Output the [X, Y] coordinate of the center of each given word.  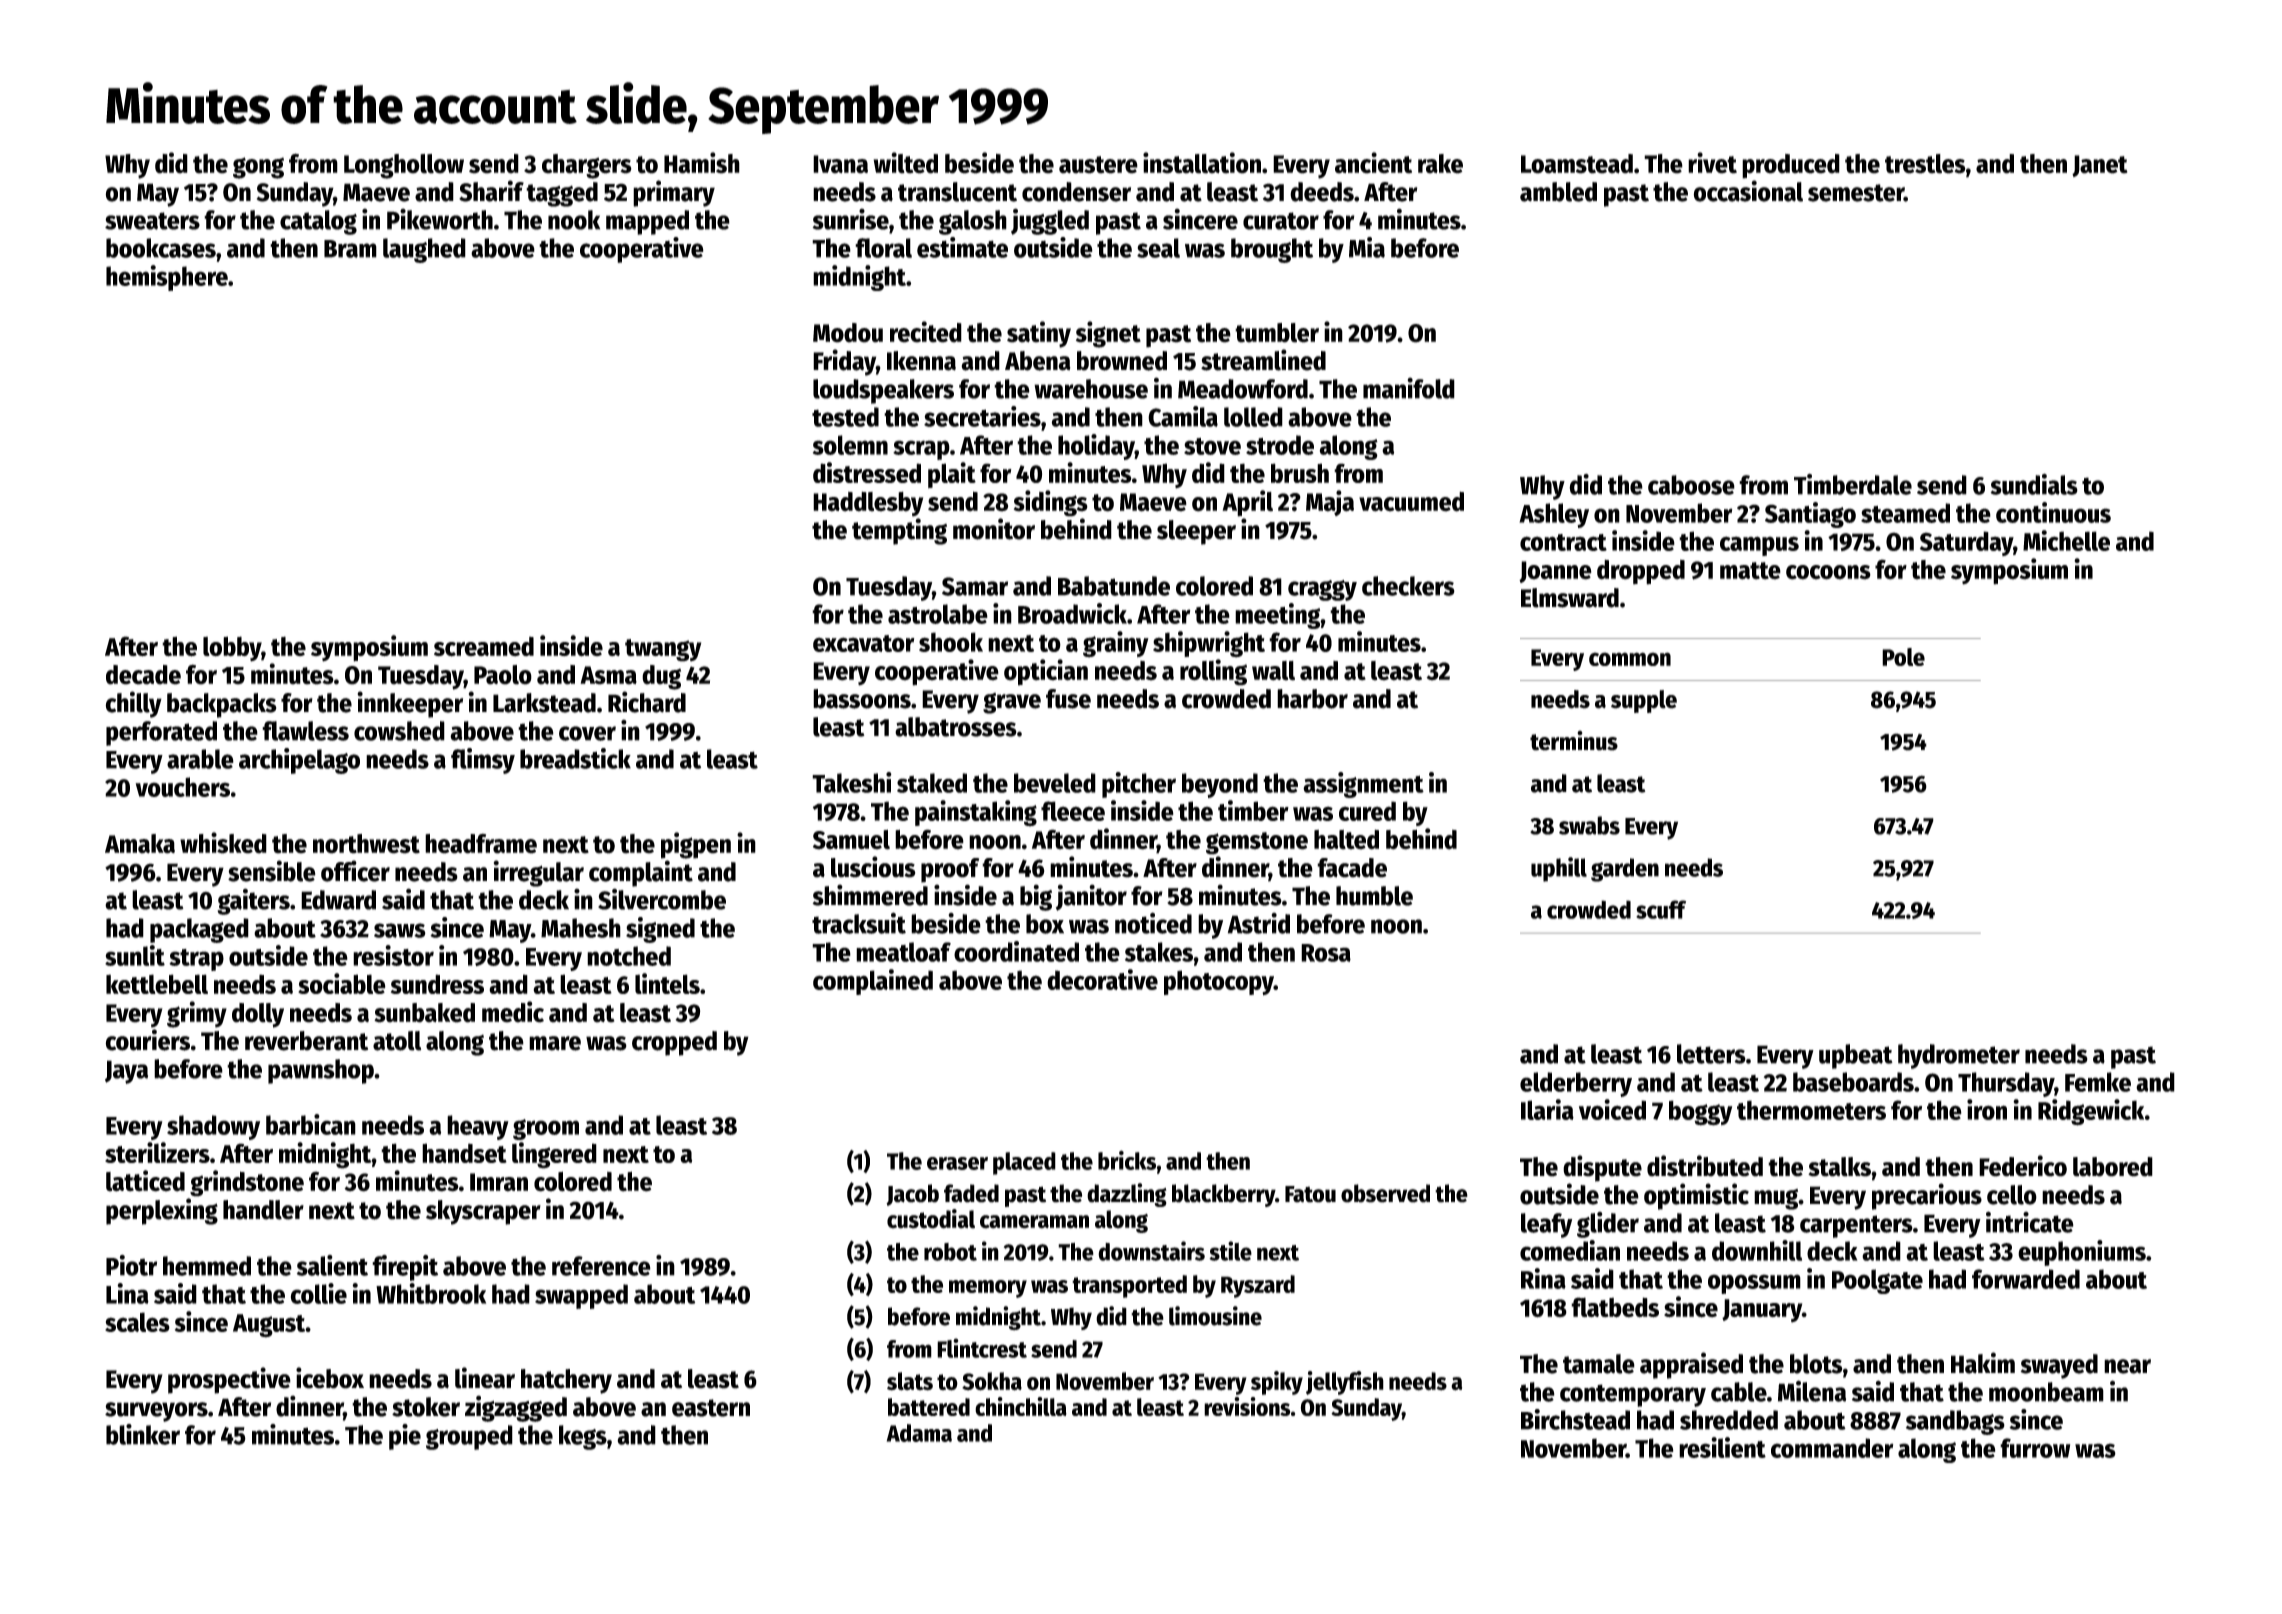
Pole [1903, 657]
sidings [1051, 503]
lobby [232, 649]
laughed [424, 250]
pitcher [1139, 785]
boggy [1700, 1113]
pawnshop [321, 1071]
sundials [2034, 484]
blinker [143, 1434]
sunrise [850, 219]
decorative [1102, 979]
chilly [133, 704]
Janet [2100, 166]
